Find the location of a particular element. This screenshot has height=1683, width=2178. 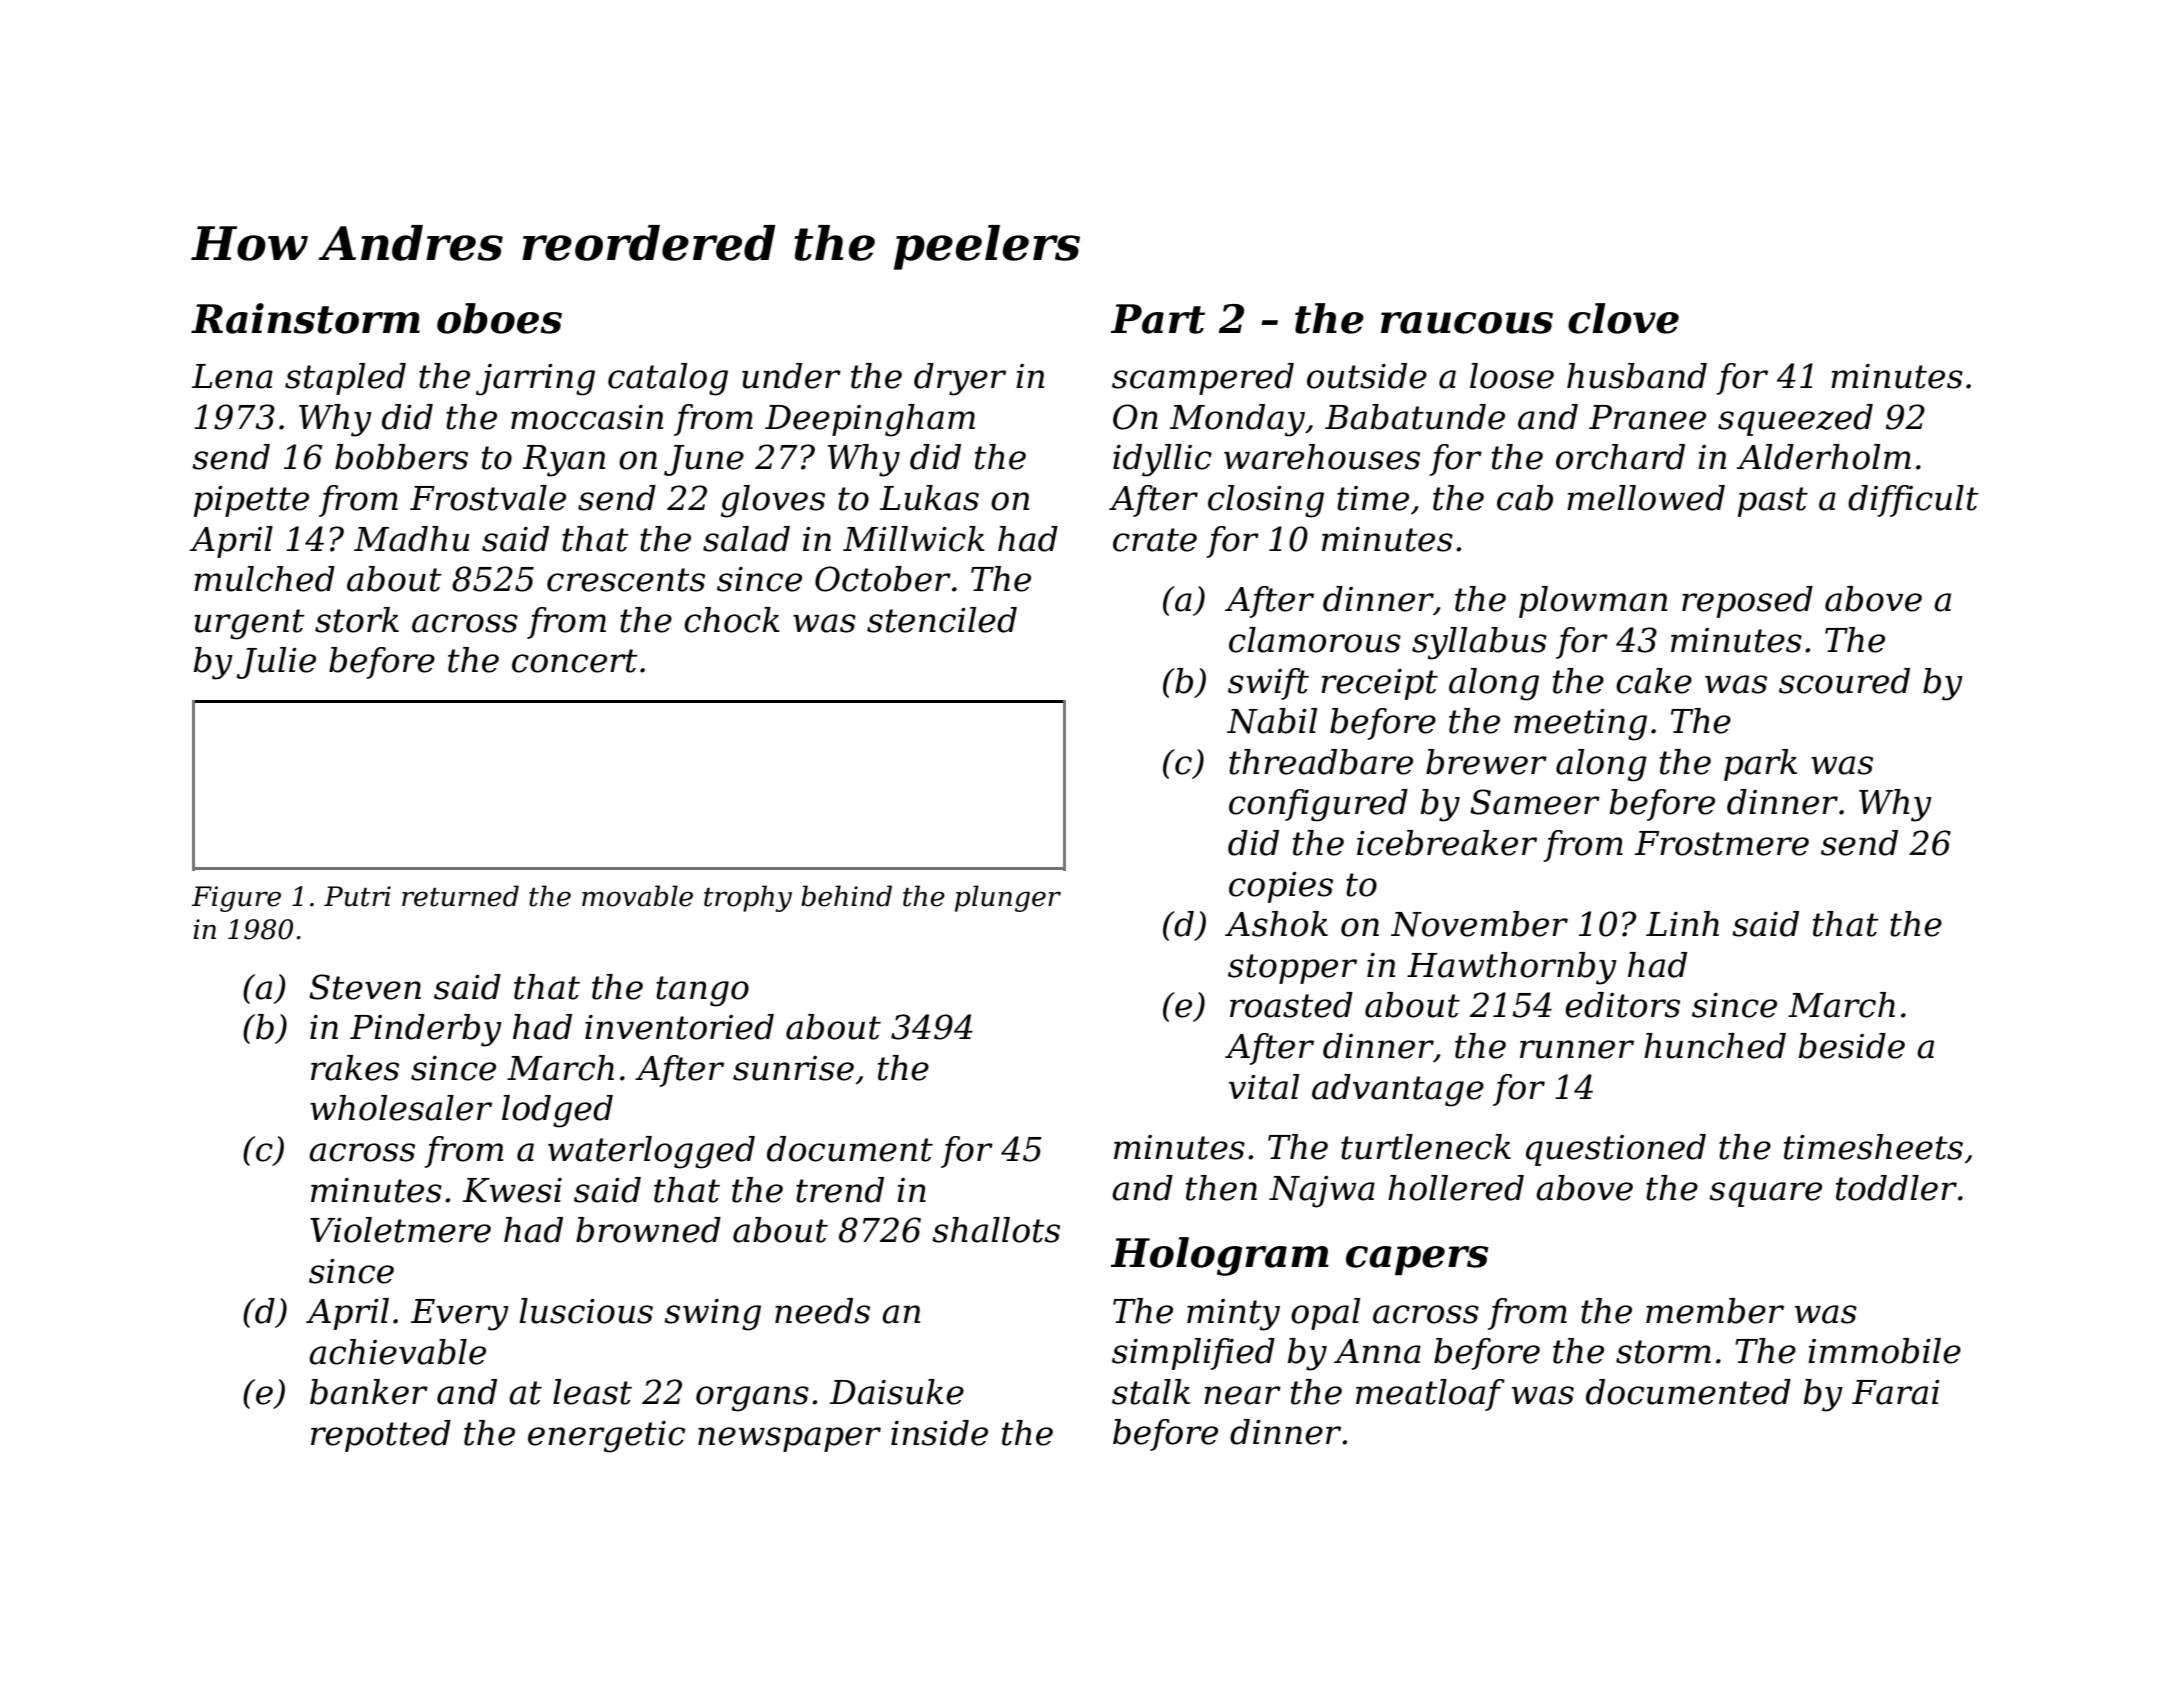

repotted is located at coordinates (381, 1436).
